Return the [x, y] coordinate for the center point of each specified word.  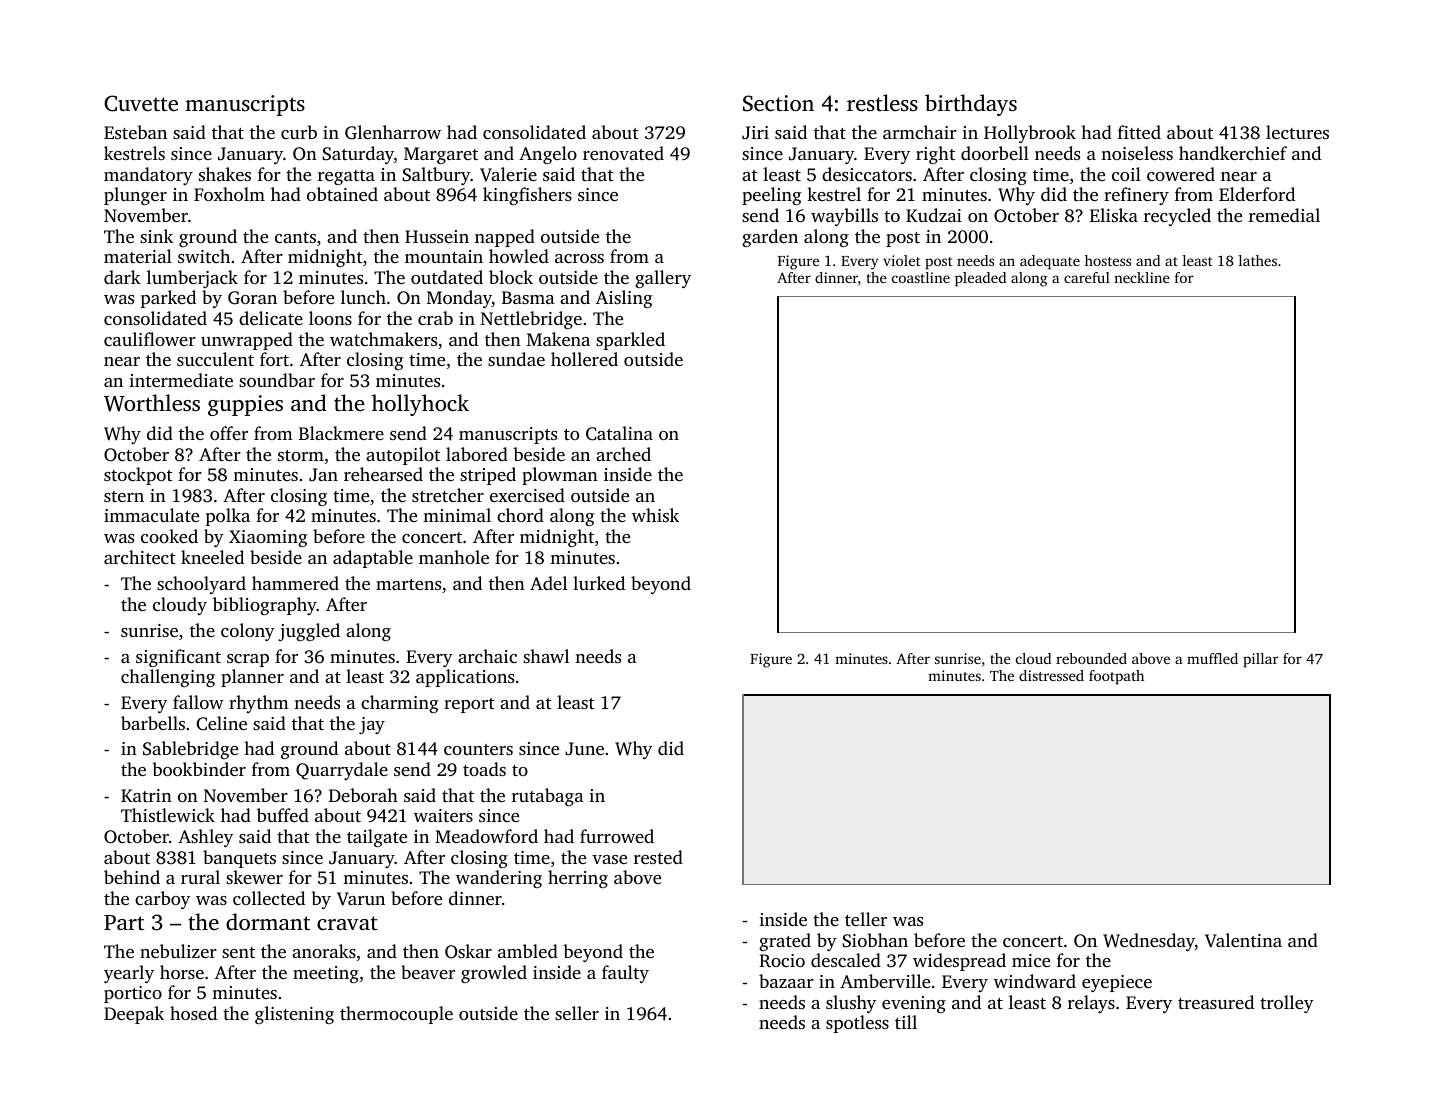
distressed [1051, 675]
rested [658, 857]
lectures [1297, 132]
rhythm [259, 704]
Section [778, 103]
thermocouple [396, 1015]
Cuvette [141, 103]
